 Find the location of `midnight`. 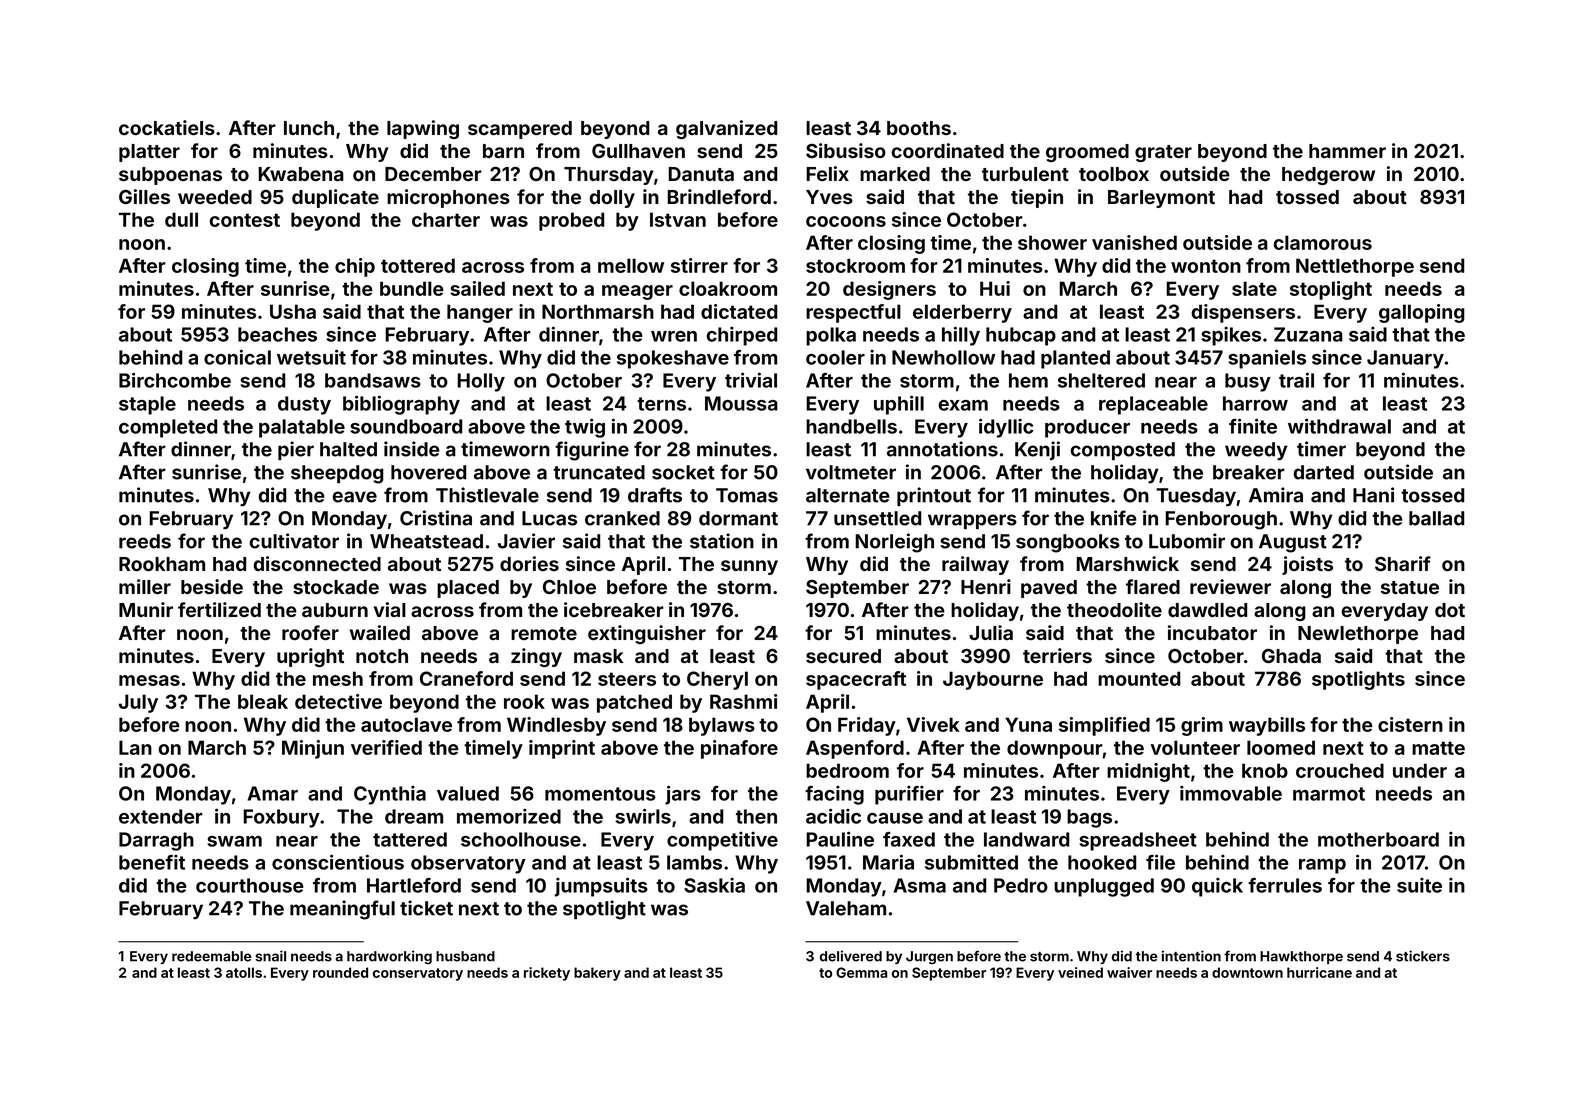

midnight is located at coordinates (1148, 772).
